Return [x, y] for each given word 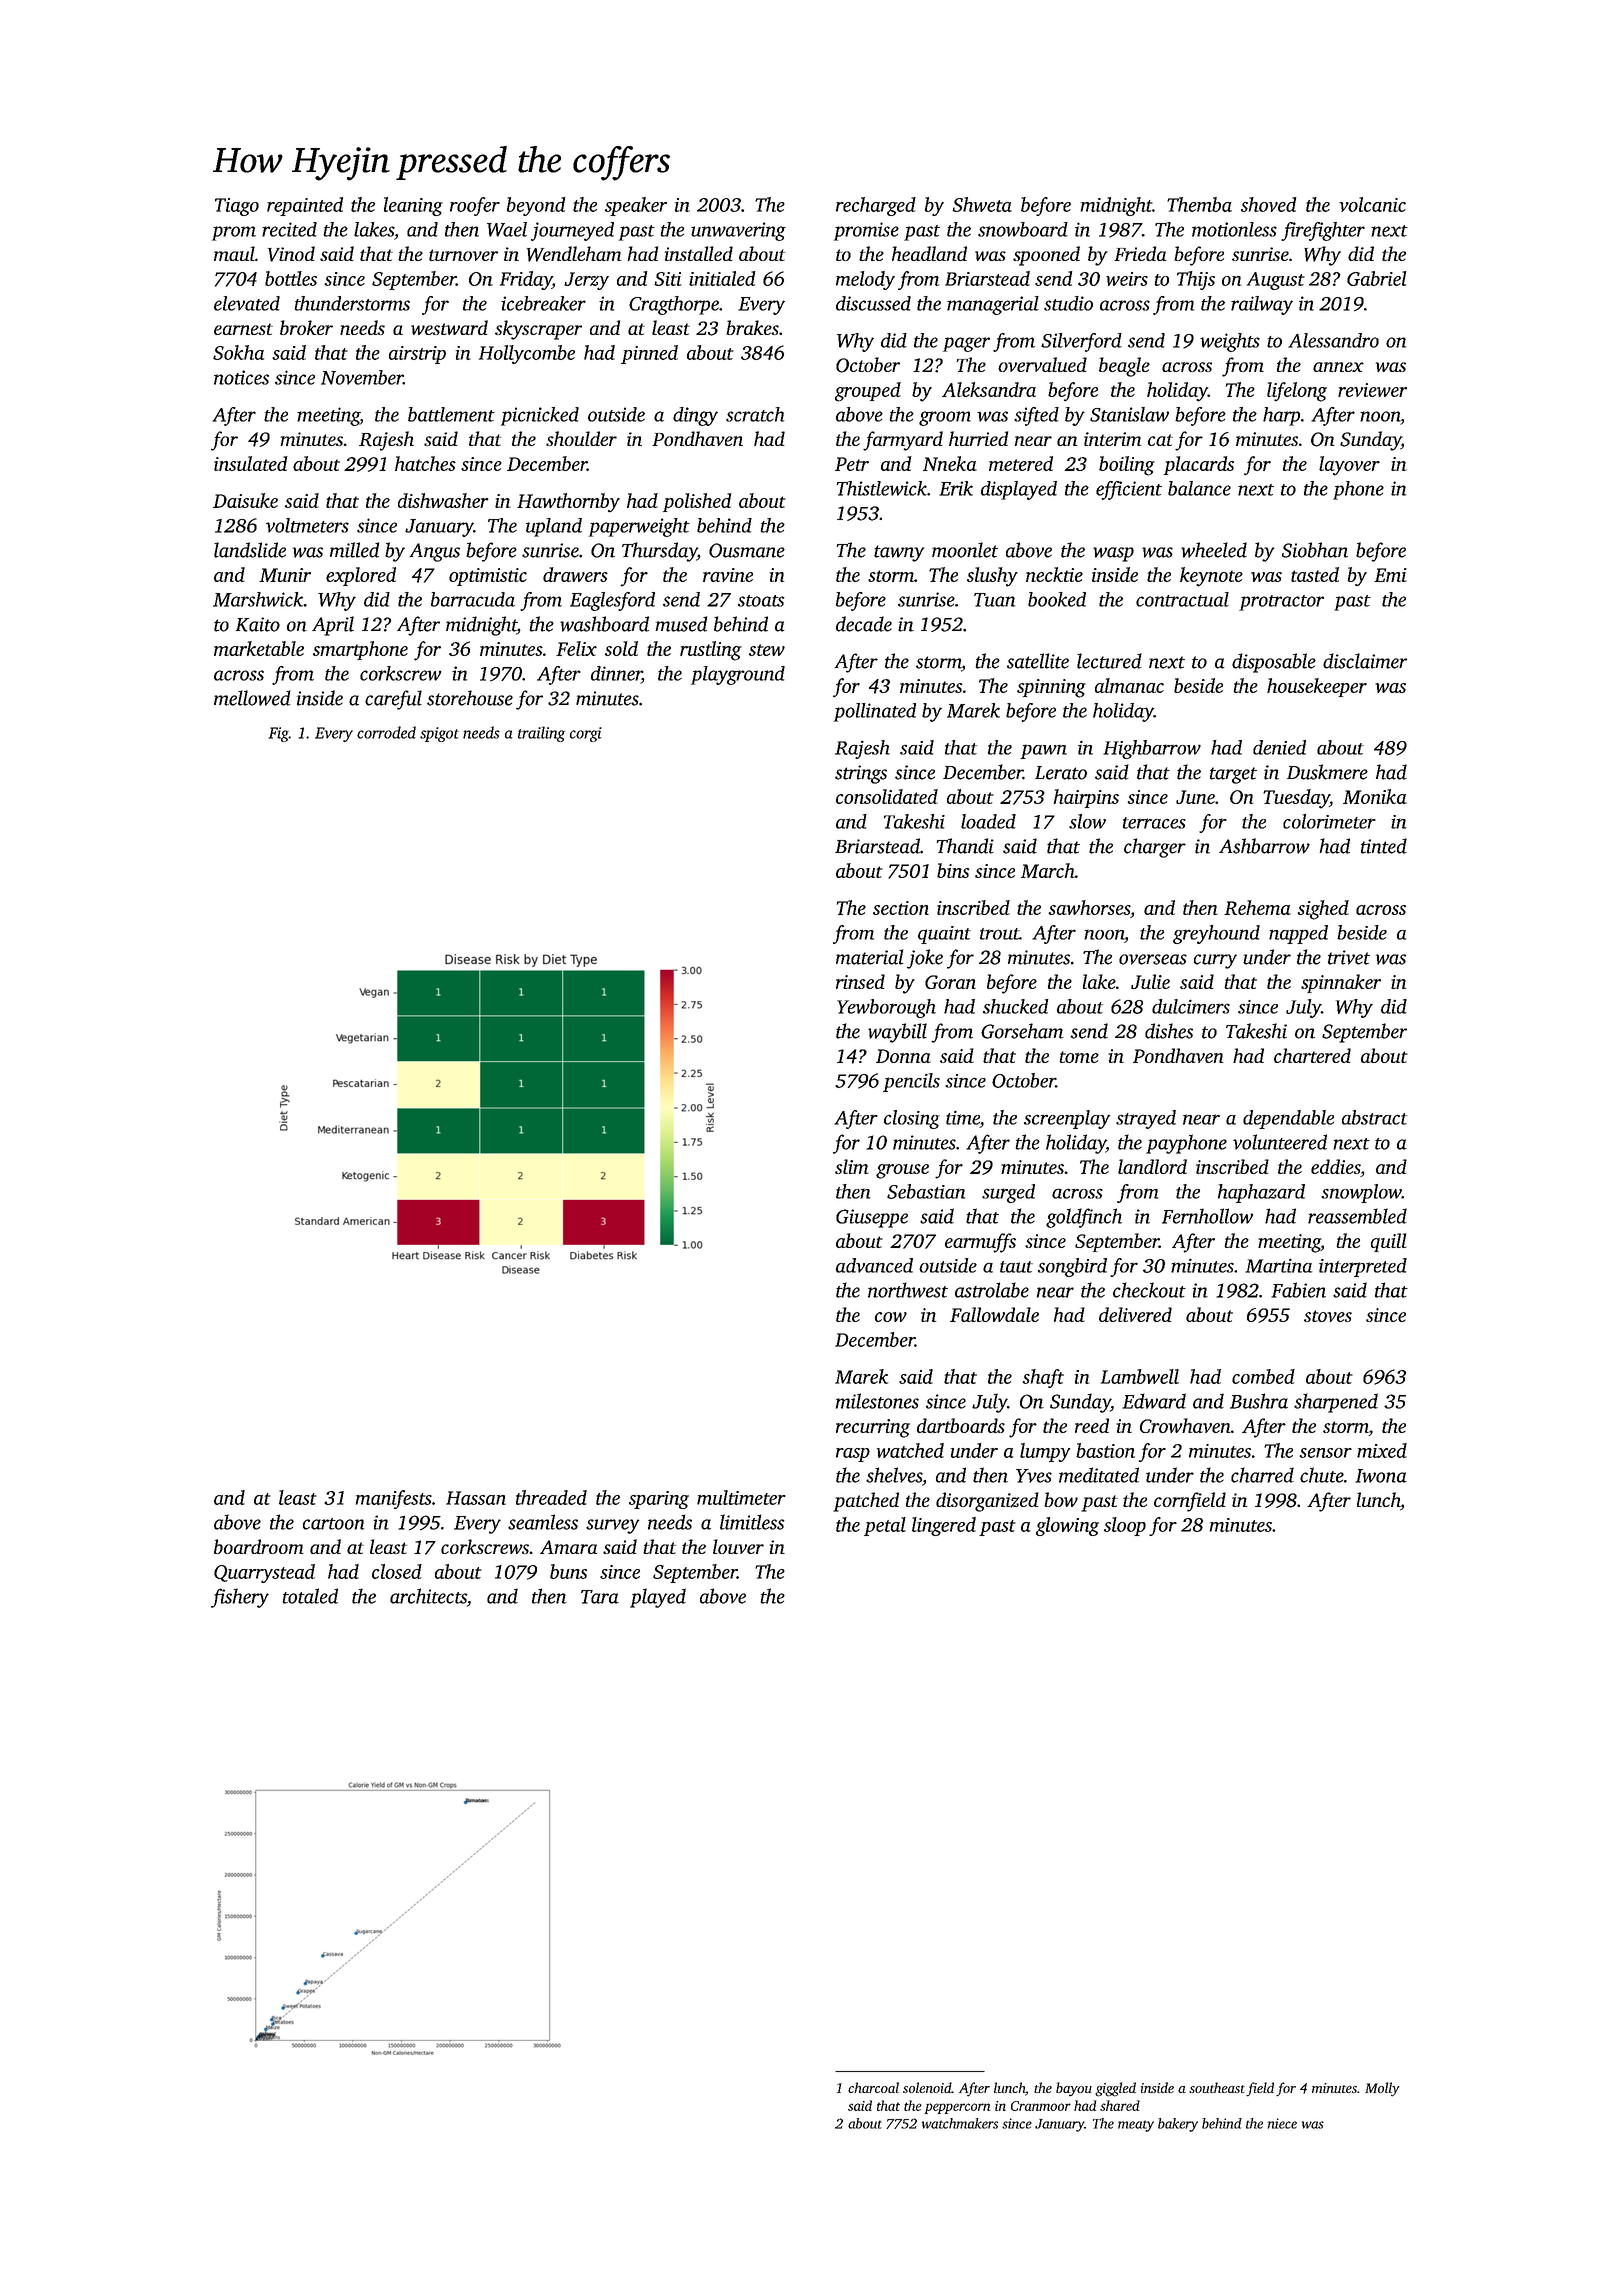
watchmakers [960, 2123]
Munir [285, 575]
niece [1282, 2123]
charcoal [873, 2087]
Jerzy [586, 281]
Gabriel [1376, 278]
